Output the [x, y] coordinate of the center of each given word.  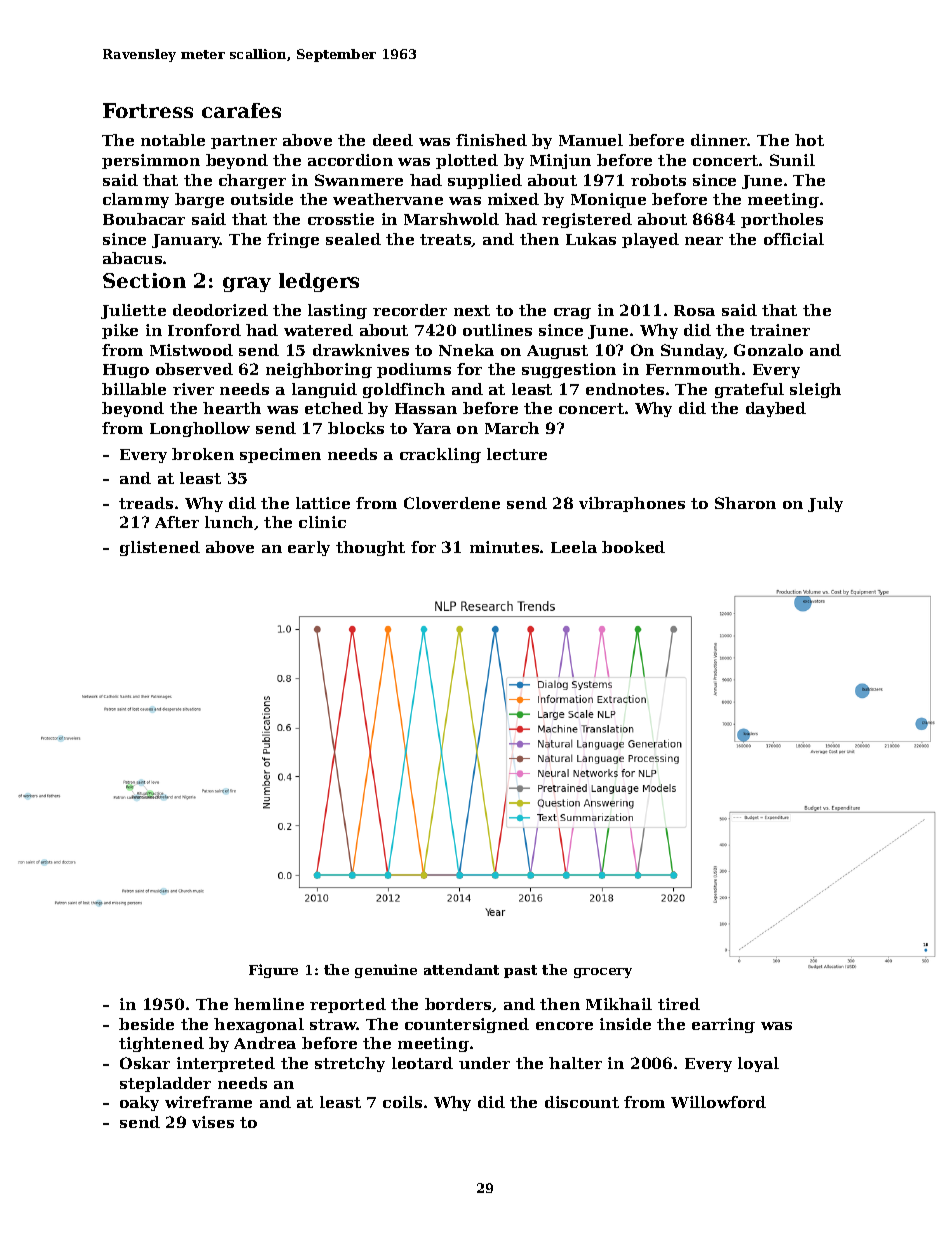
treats [446, 240]
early [309, 548]
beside [146, 1024]
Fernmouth [693, 369]
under [484, 1063]
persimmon [151, 161]
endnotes [625, 389]
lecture [517, 454]
